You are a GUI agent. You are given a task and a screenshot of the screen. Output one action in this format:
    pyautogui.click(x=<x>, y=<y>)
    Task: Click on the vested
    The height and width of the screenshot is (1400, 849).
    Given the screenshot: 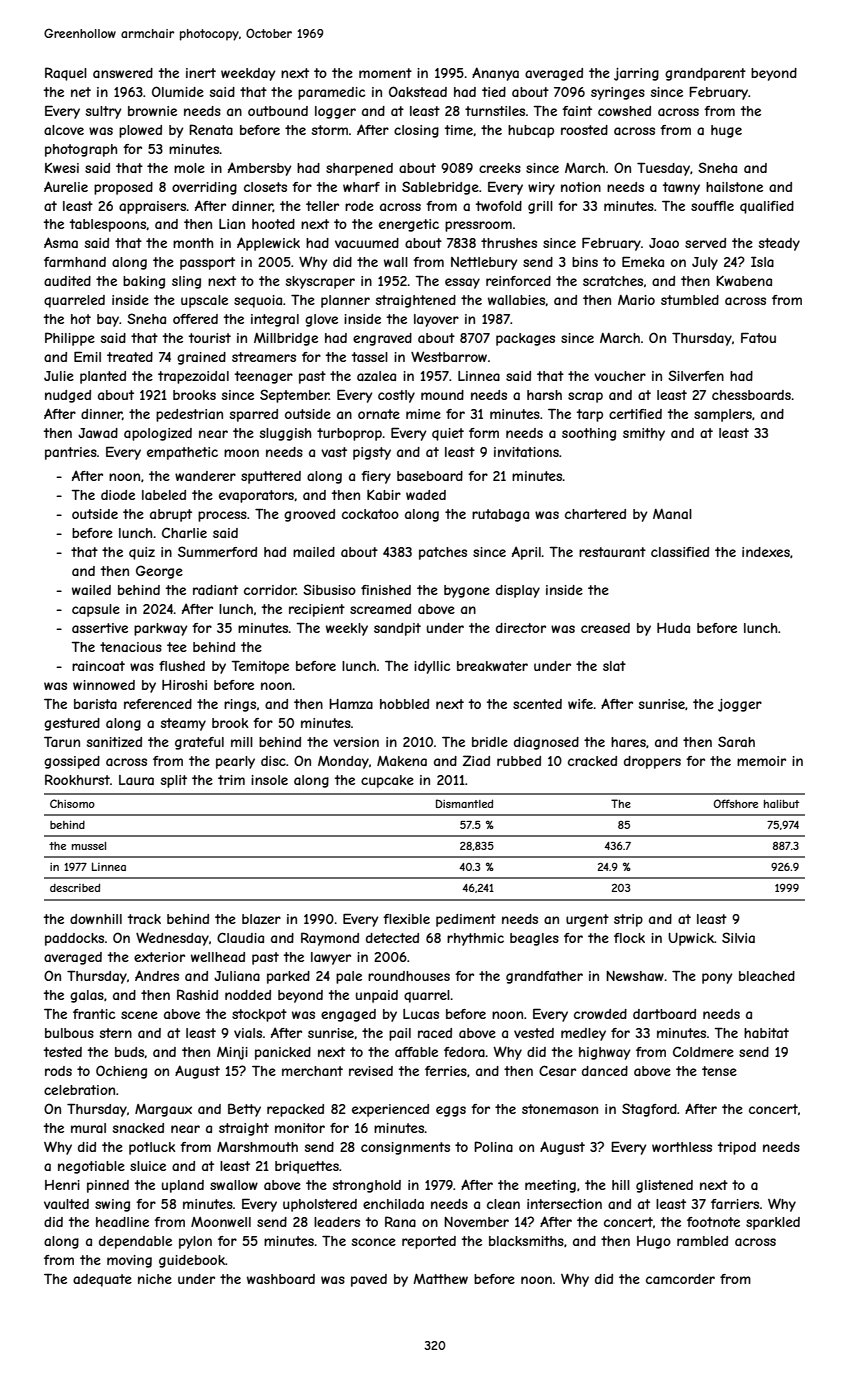 What is the action you would take?
    pyautogui.click(x=534, y=1033)
